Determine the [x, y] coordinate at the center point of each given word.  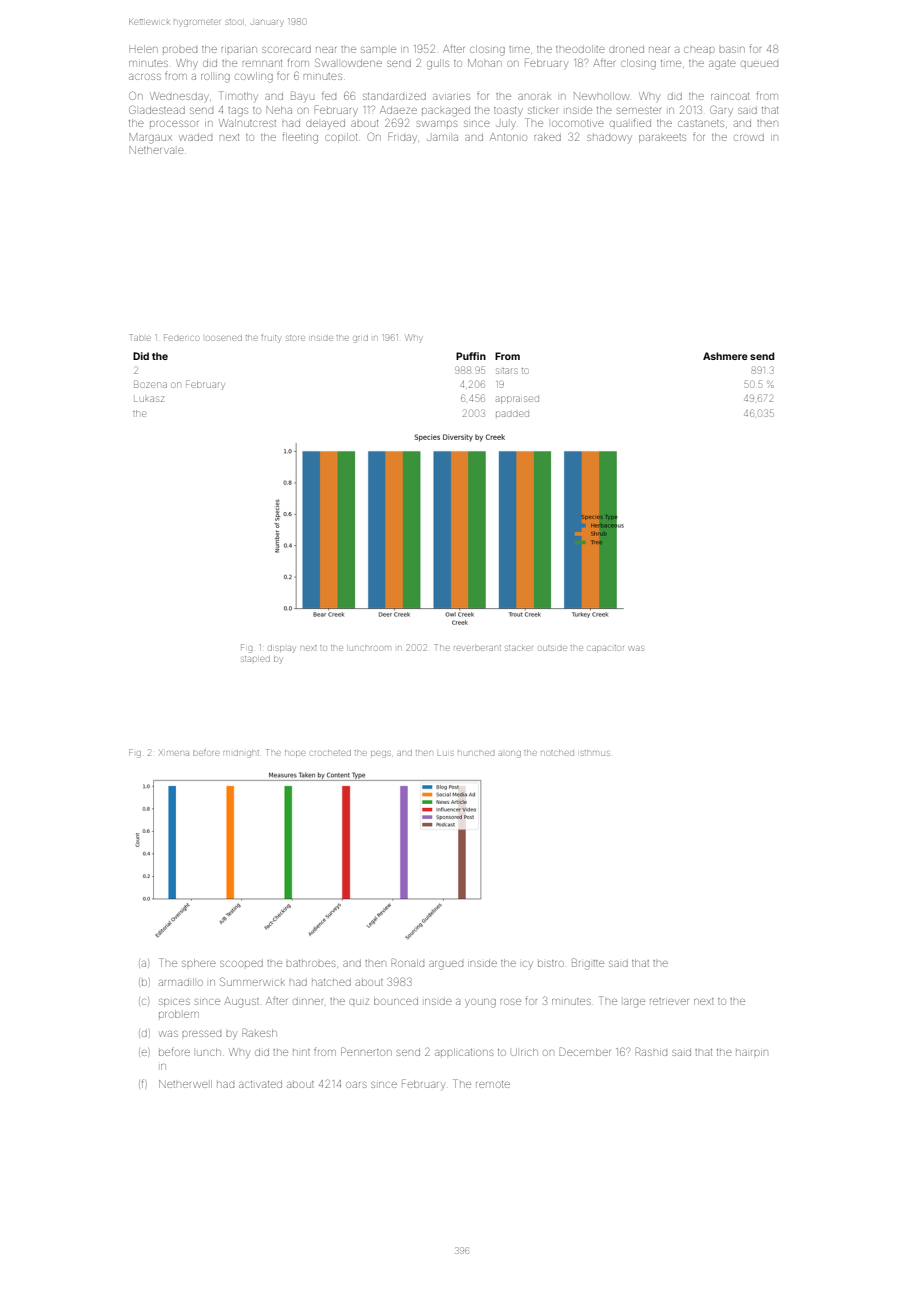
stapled [255, 659]
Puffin [471, 356]
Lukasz [149, 399]
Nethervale [156, 150]
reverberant [477, 648]
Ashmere [725, 356]
